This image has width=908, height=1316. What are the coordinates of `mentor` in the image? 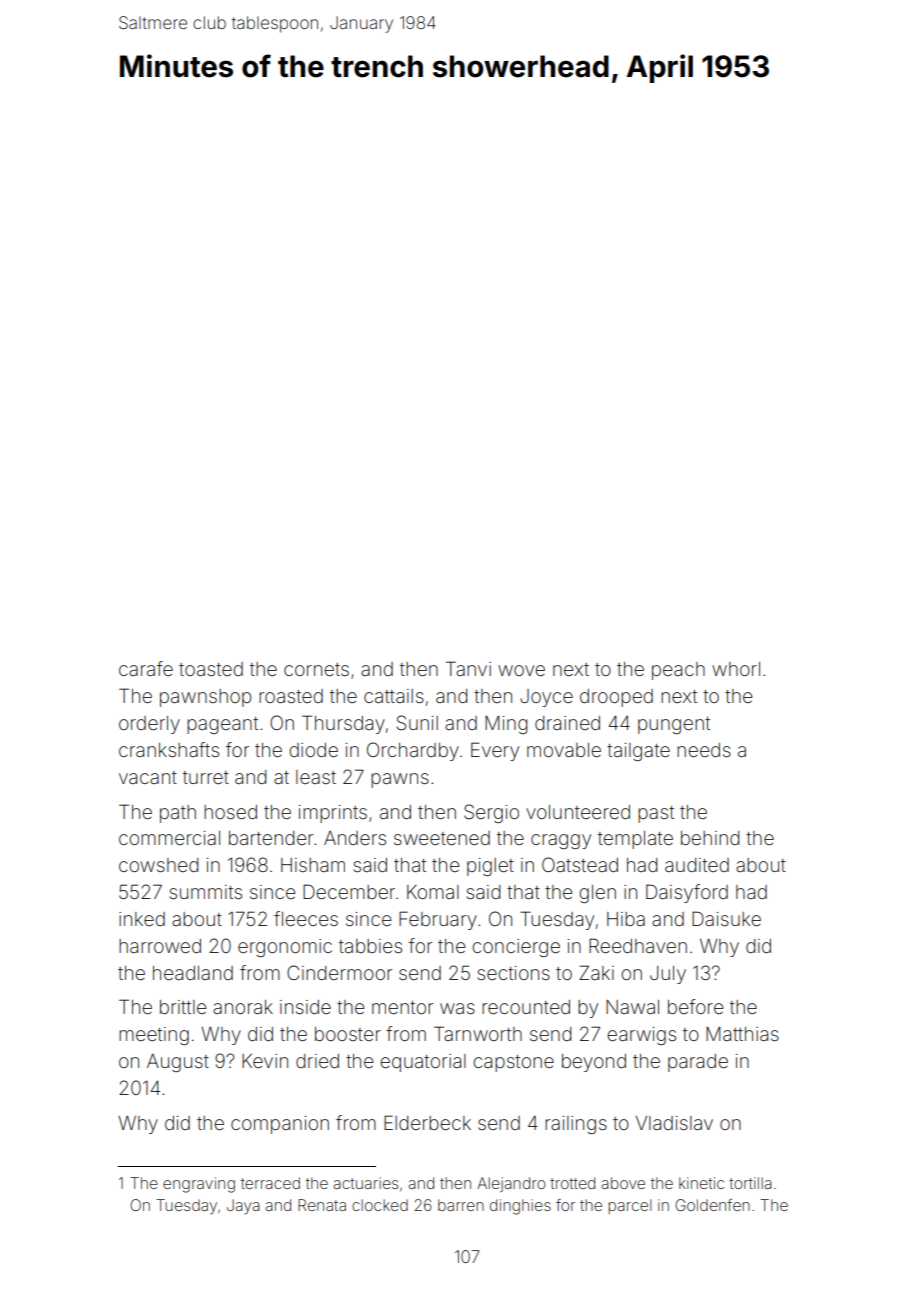 It's located at (402, 1007).
